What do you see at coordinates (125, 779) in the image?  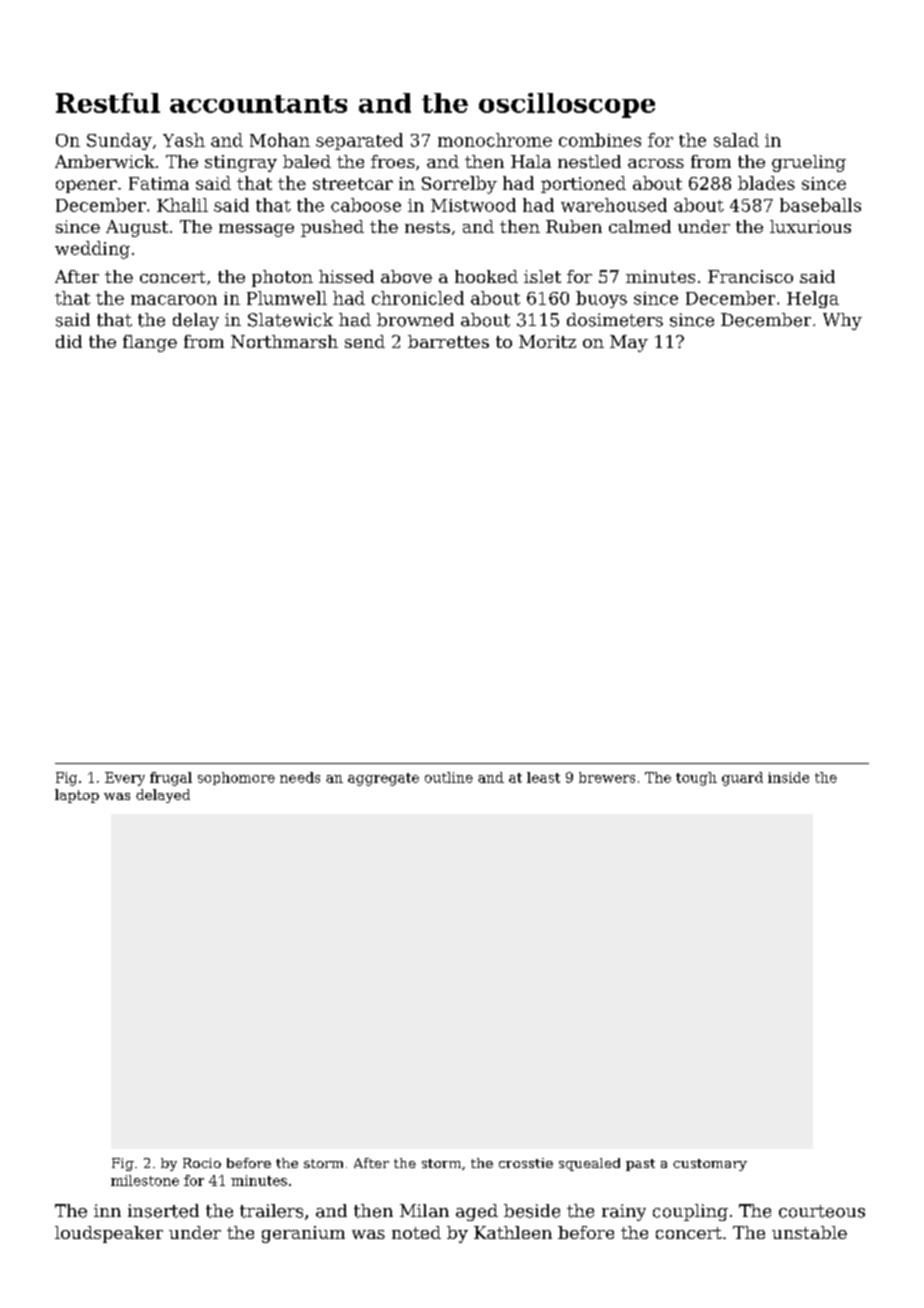 I see `Every` at bounding box center [125, 779].
